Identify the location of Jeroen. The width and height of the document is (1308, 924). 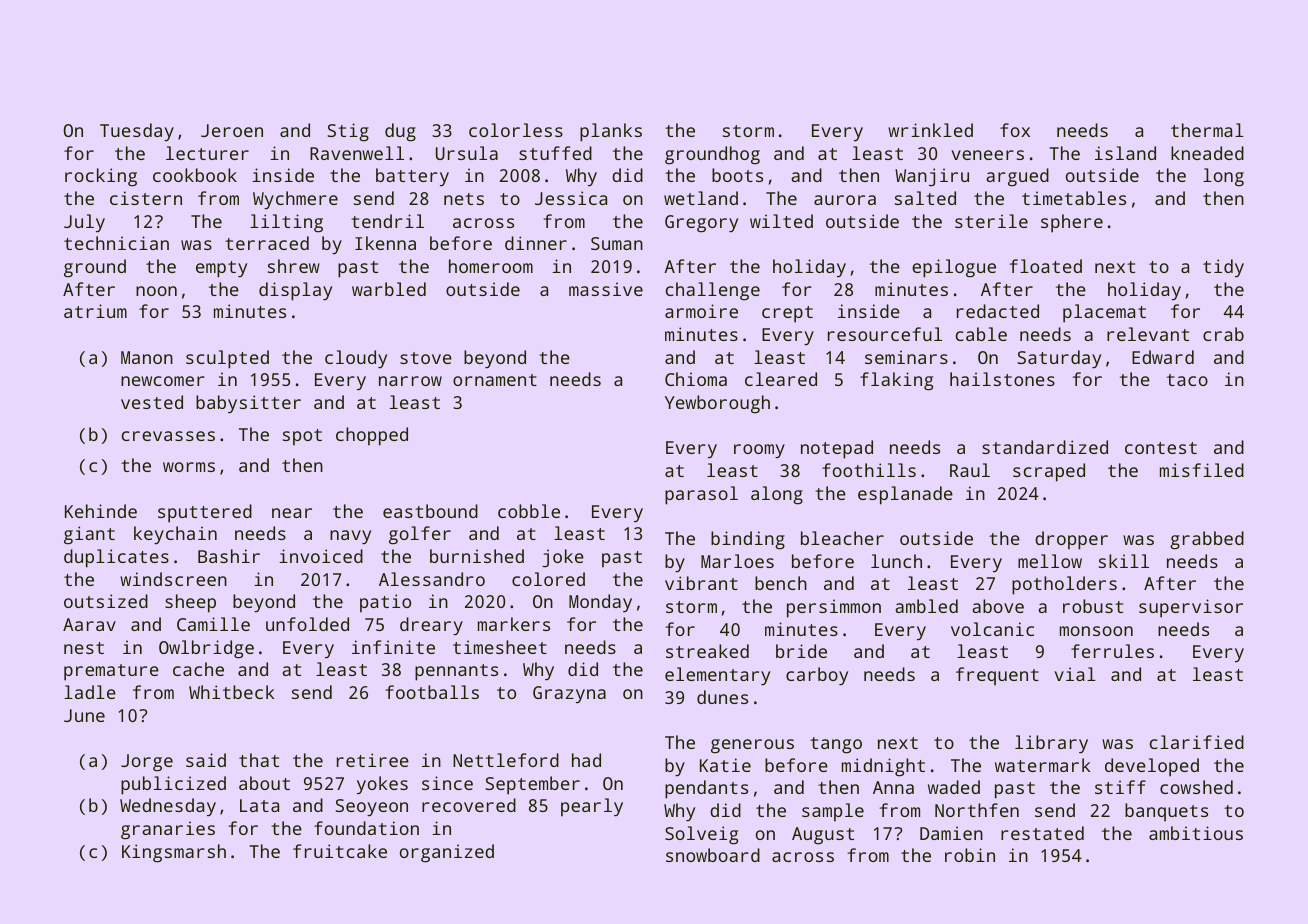
(232, 130).
